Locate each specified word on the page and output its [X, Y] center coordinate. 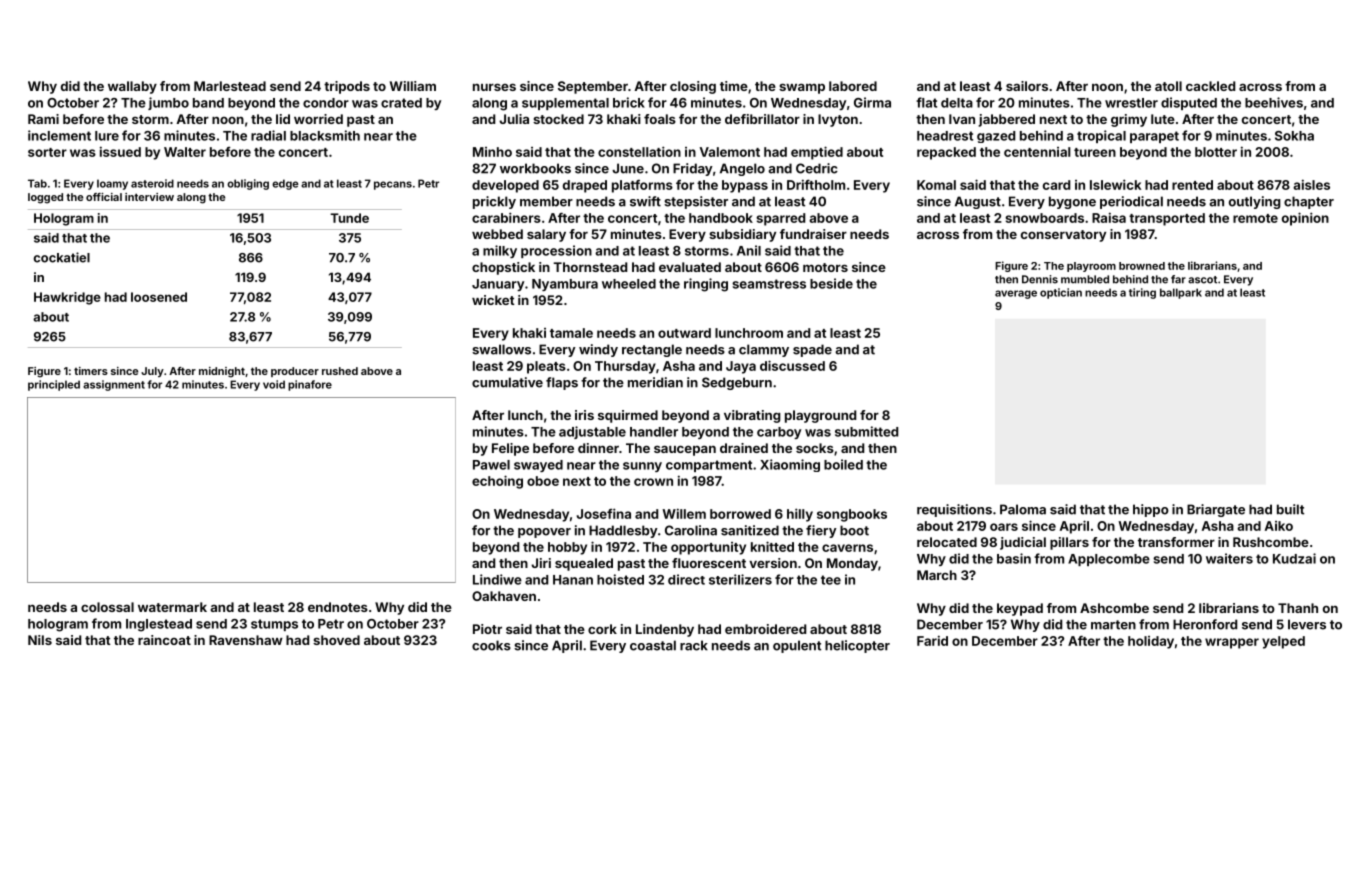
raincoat [164, 640]
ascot [1202, 280]
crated [401, 103]
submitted [866, 431]
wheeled [629, 284]
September [593, 87]
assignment [114, 385]
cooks [491, 645]
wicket [493, 300]
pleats [546, 367]
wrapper [1232, 643]
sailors [1027, 86]
